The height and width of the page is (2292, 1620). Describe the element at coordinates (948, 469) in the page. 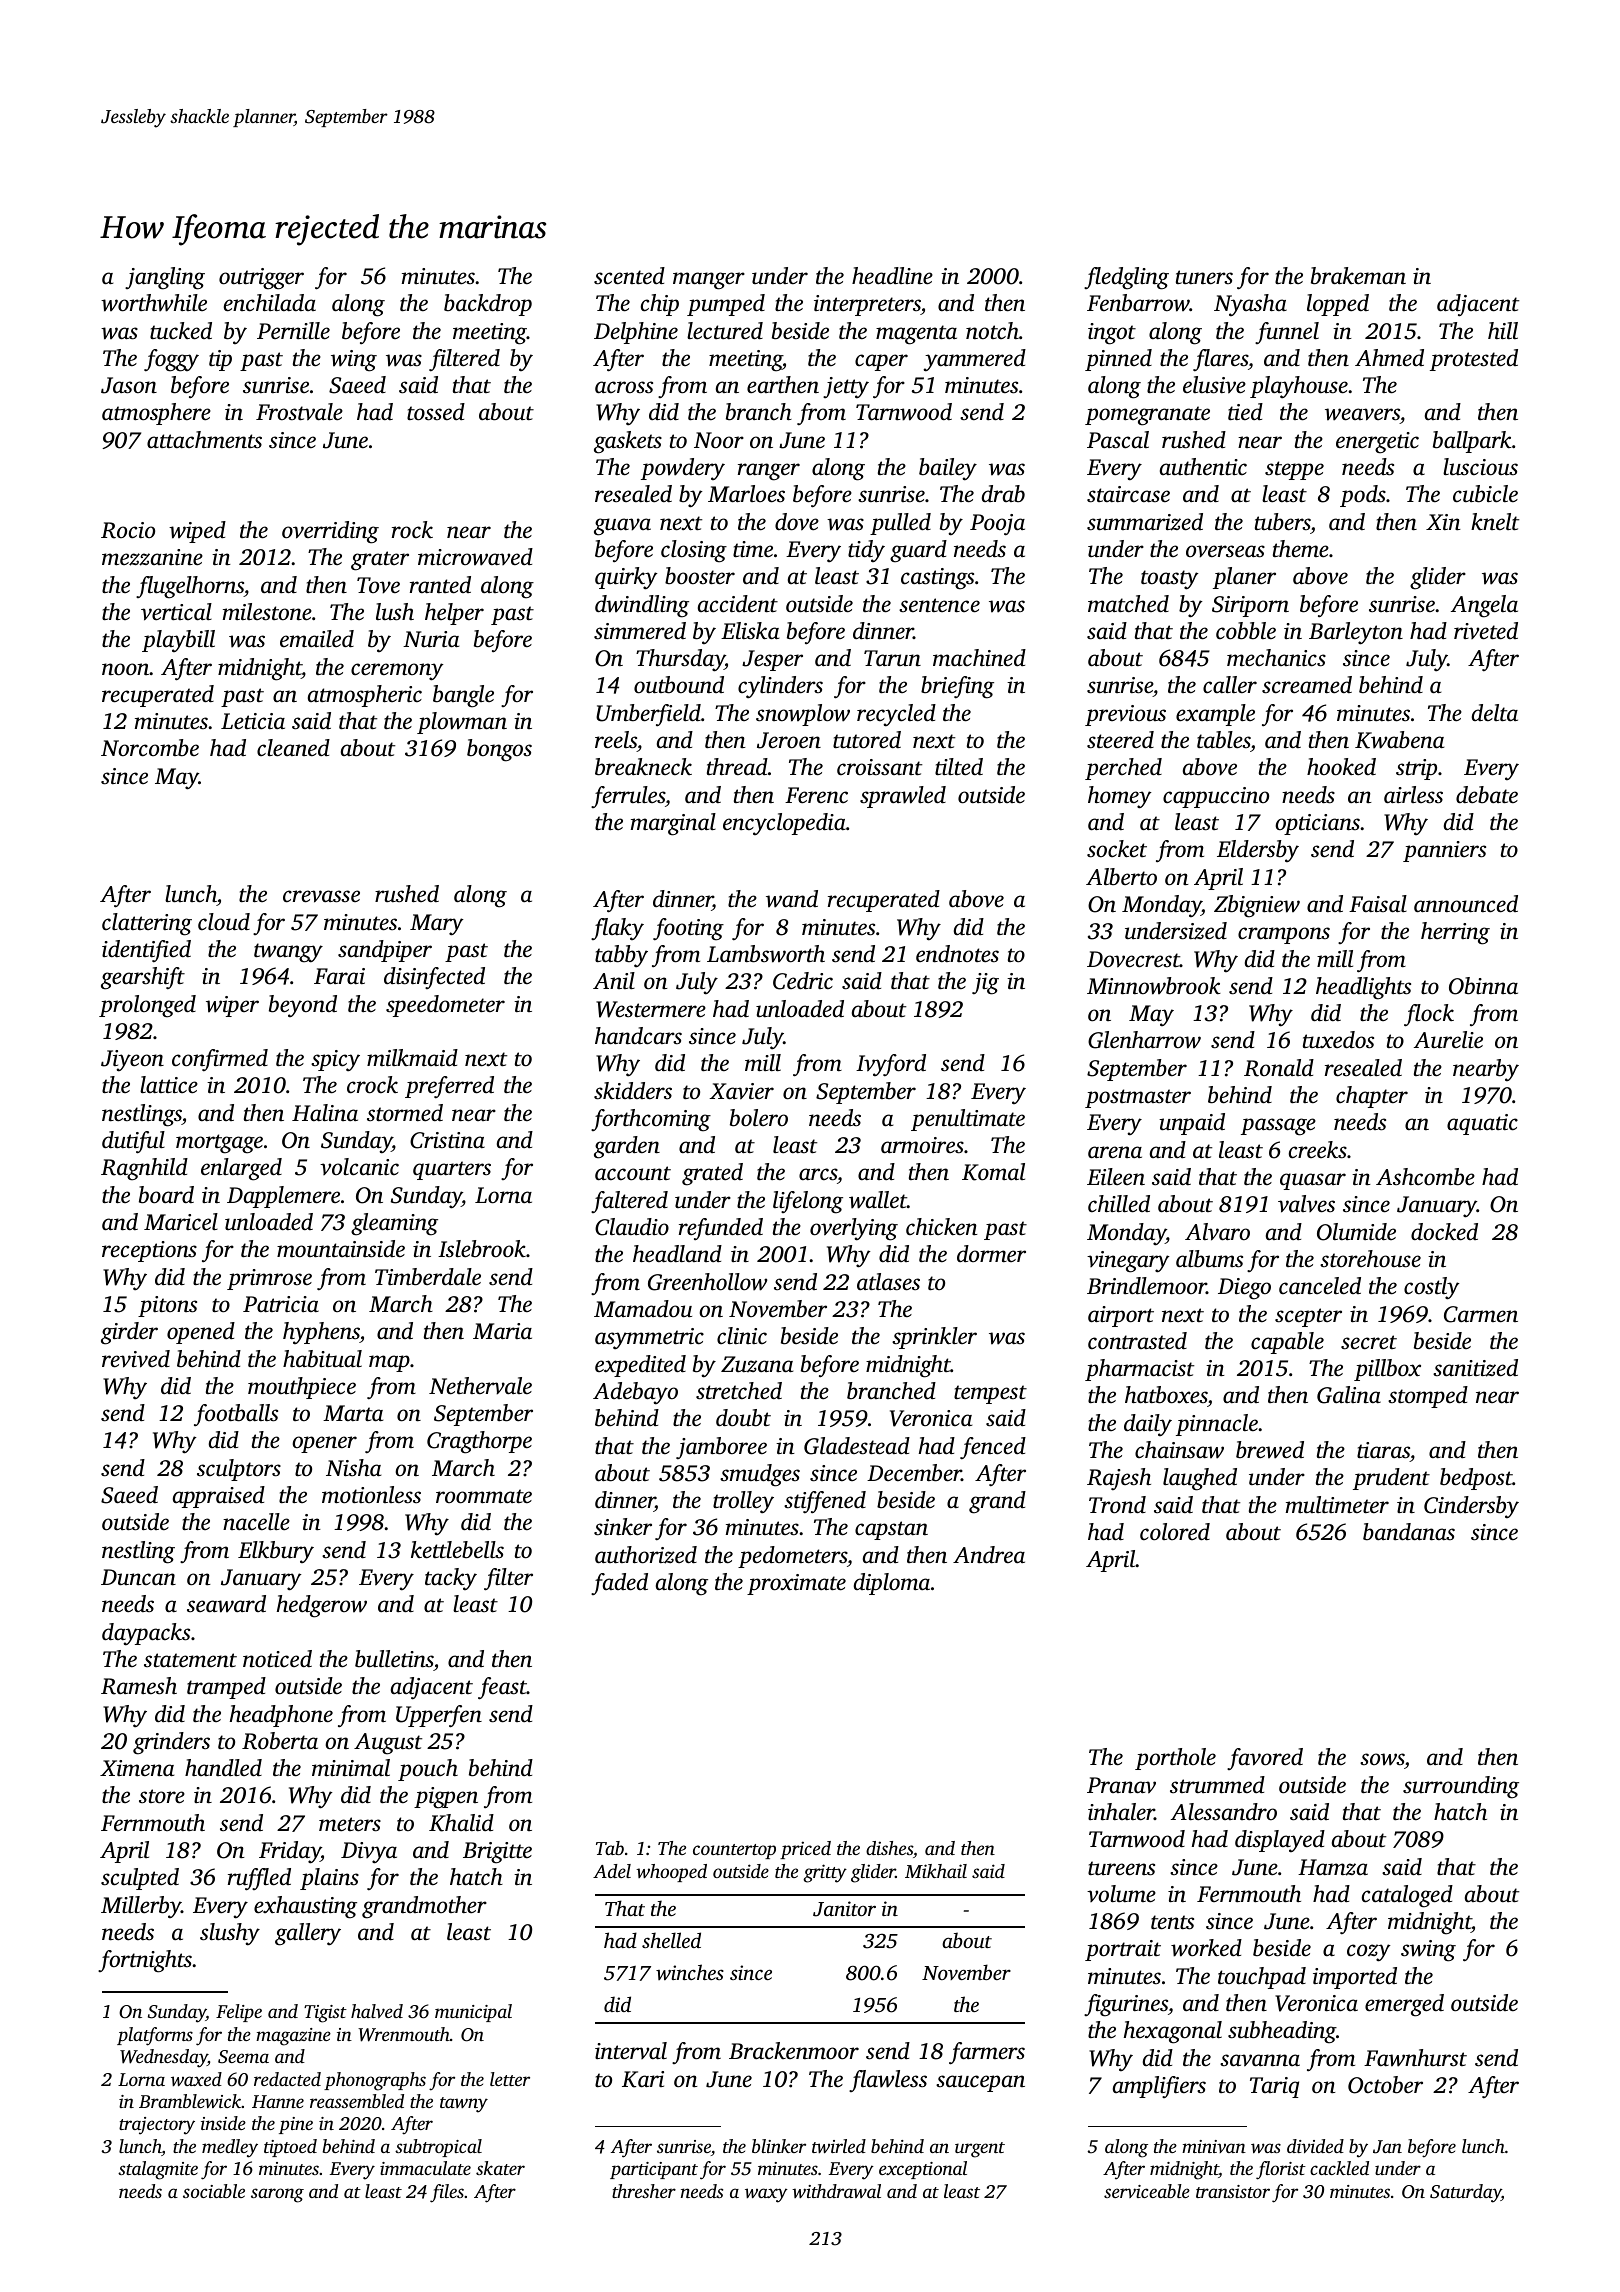

I see `bailey` at that location.
